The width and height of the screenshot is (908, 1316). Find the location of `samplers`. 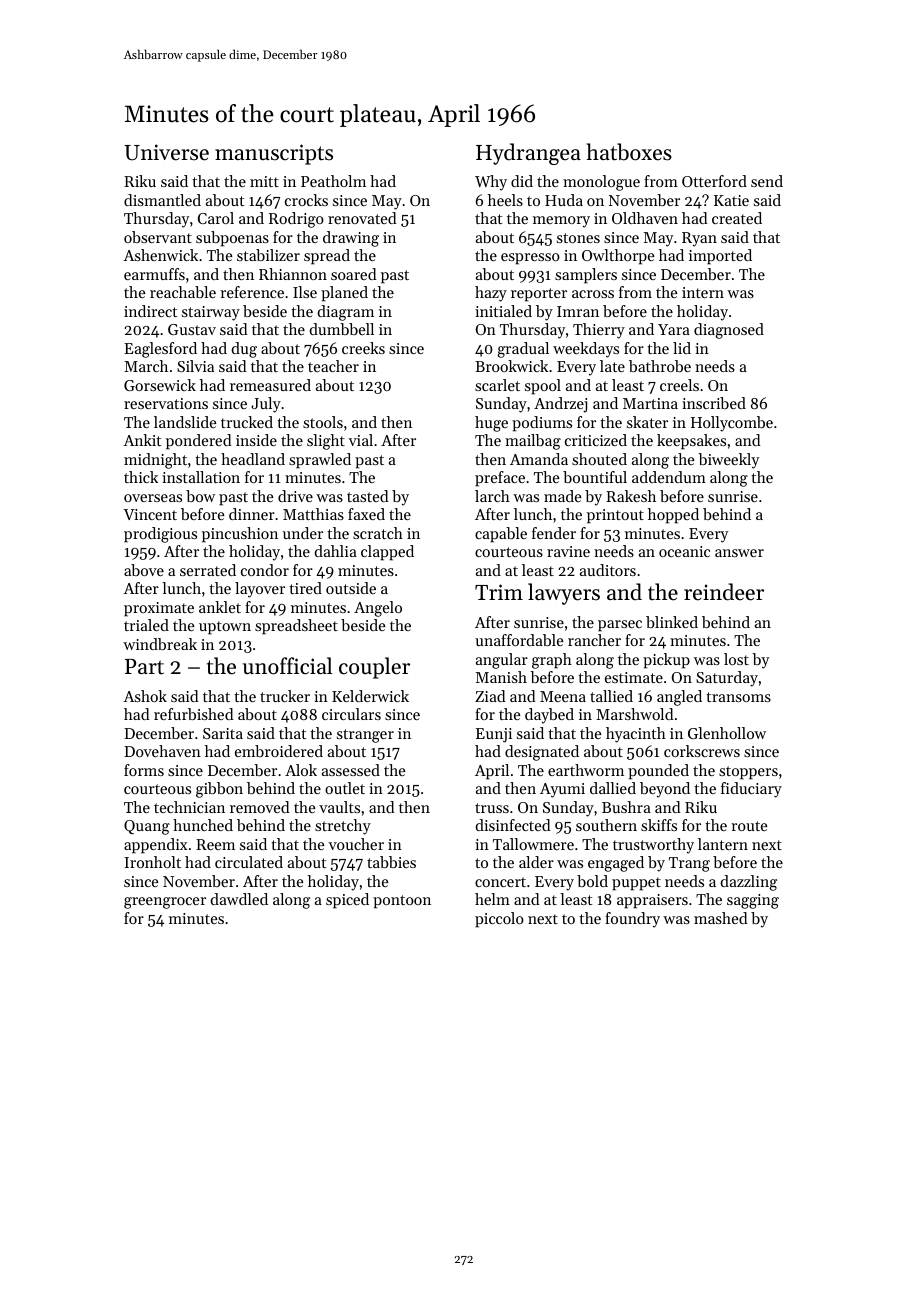

samplers is located at coordinates (586, 276).
